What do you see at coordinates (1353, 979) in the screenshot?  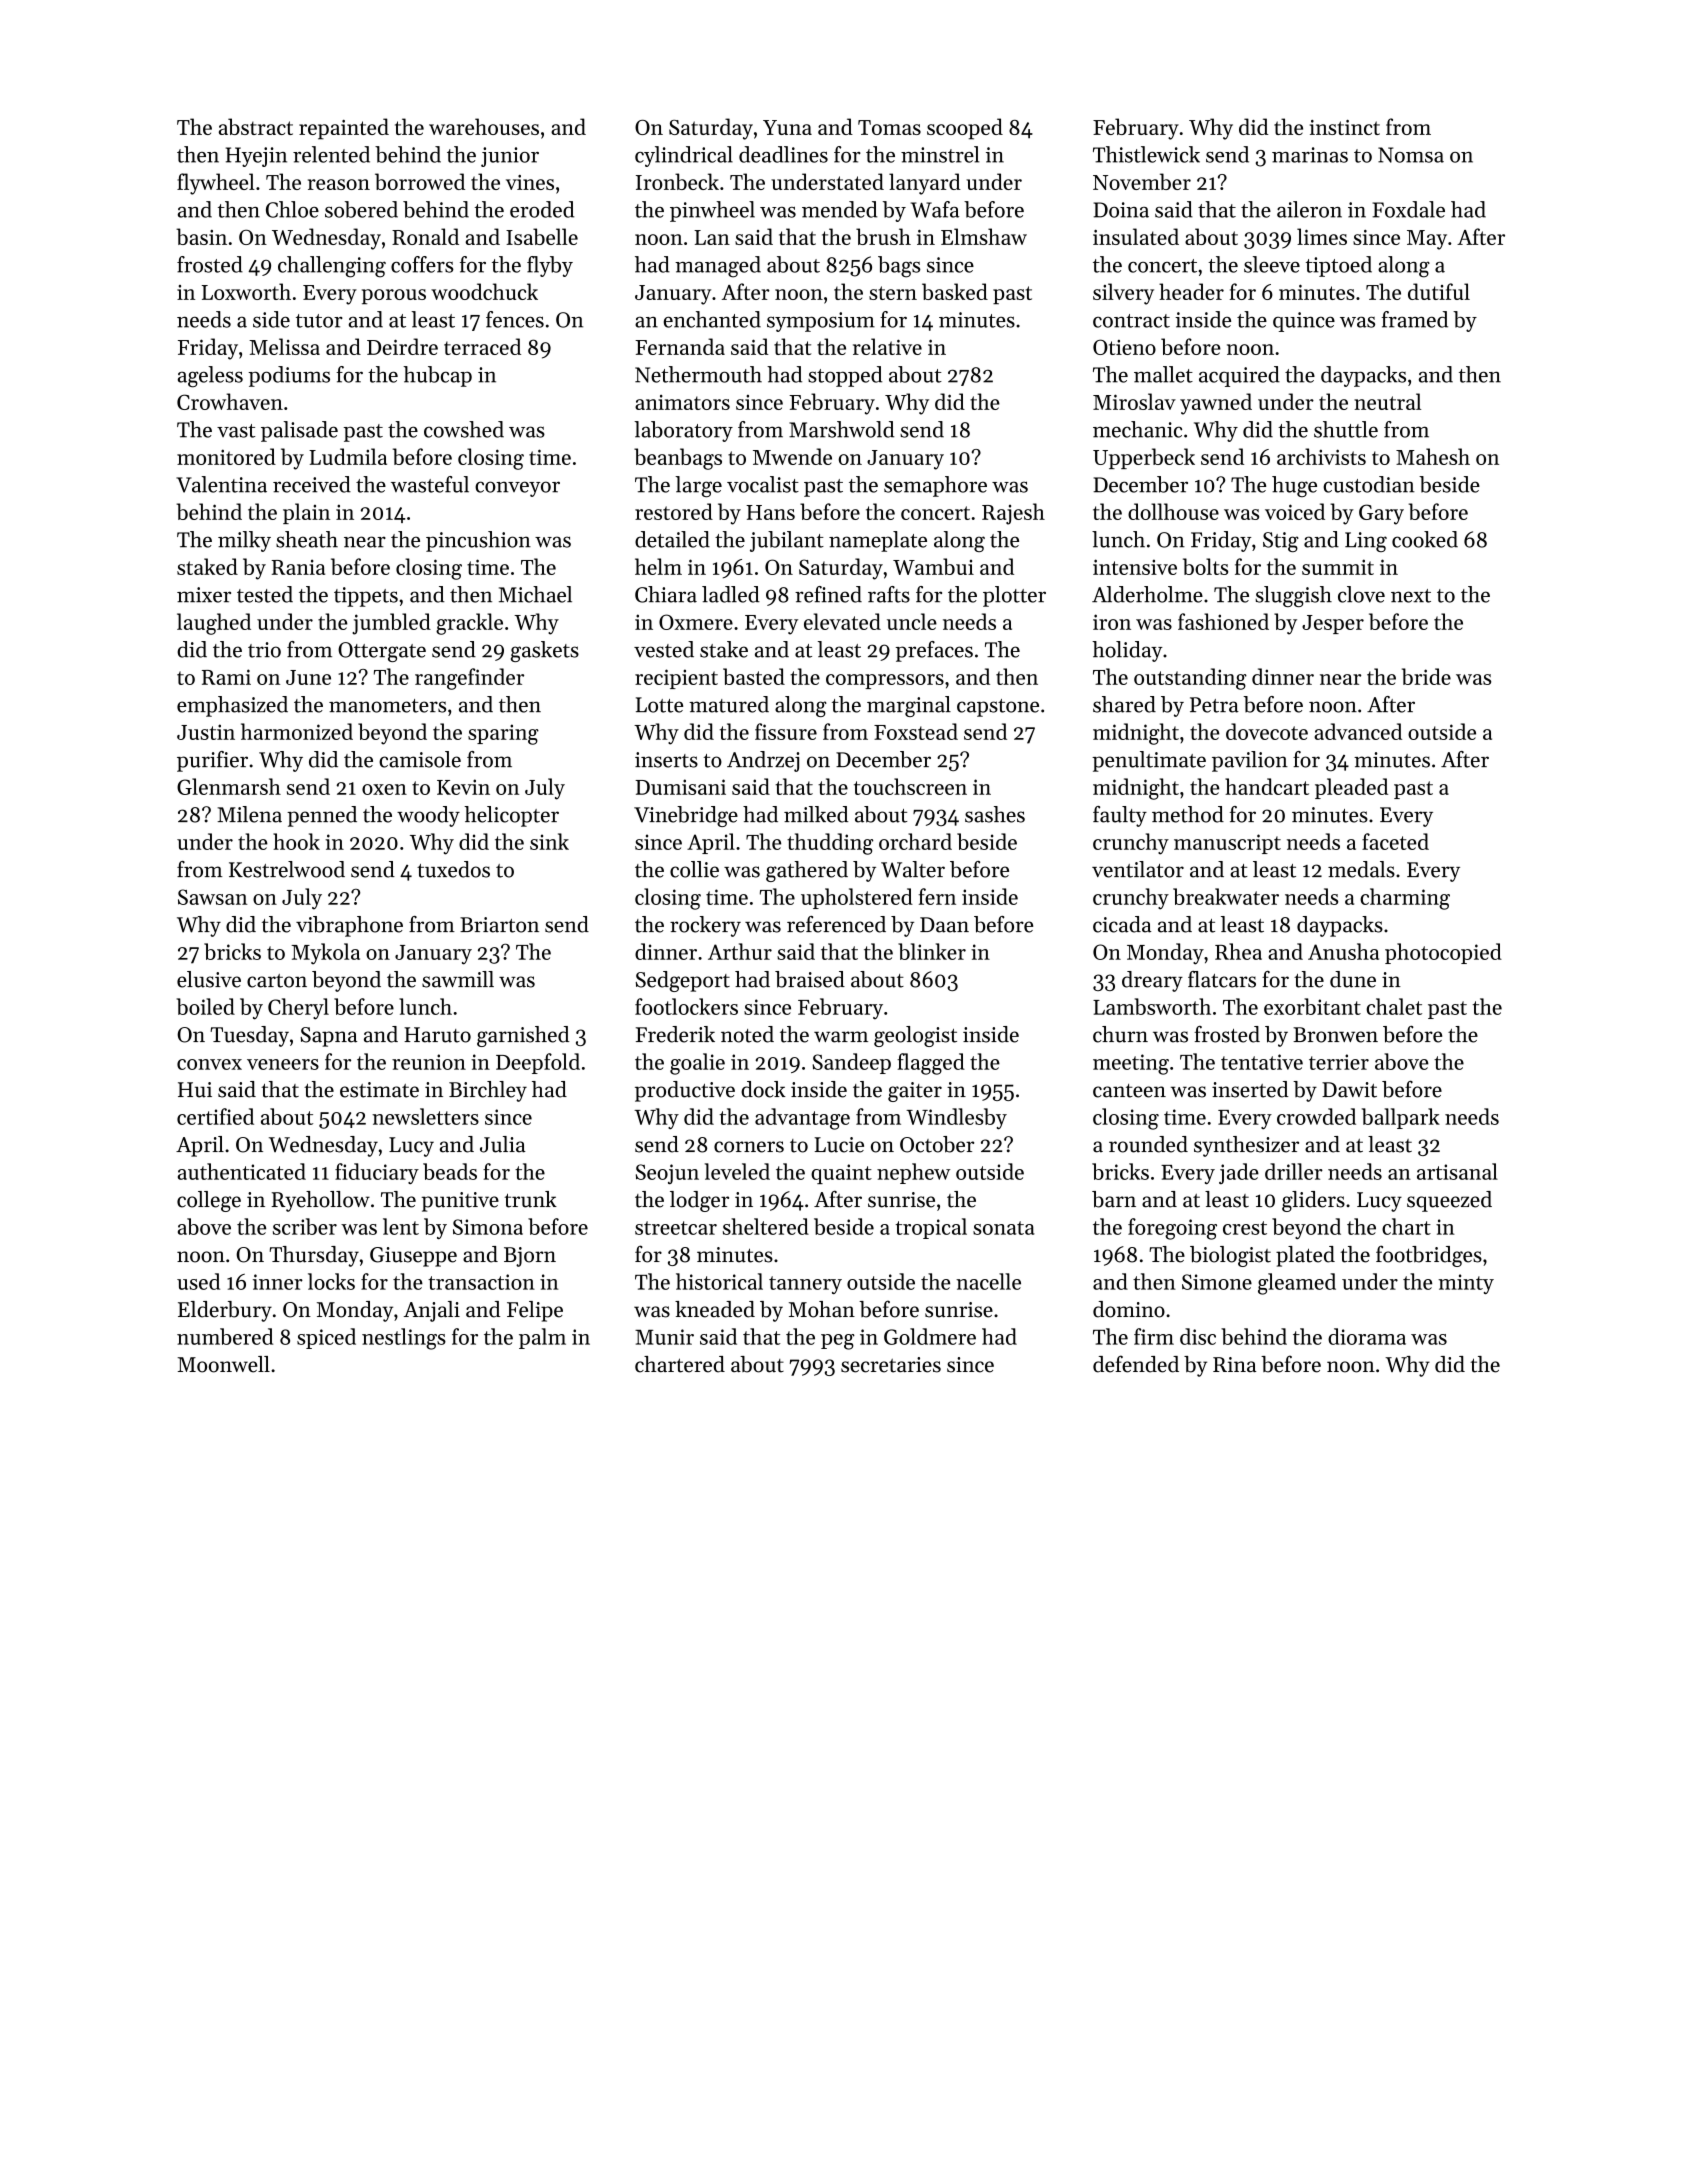 I see `dune` at bounding box center [1353, 979].
